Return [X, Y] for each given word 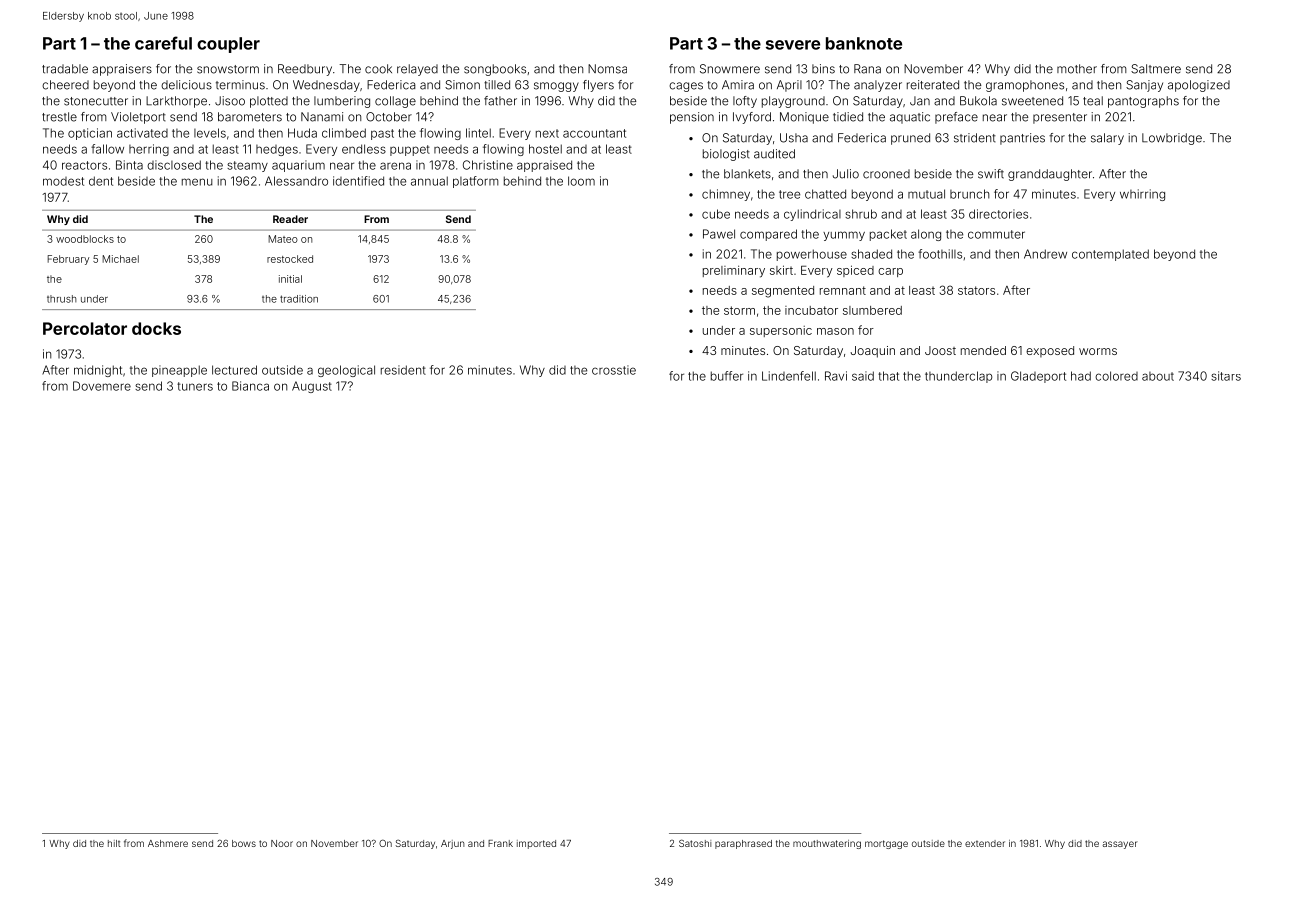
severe [793, 45]
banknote [864, 43]
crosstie [614, 370]
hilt [114, 843]
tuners [195, 386]
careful [163, 43]
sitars [1226, 376]
